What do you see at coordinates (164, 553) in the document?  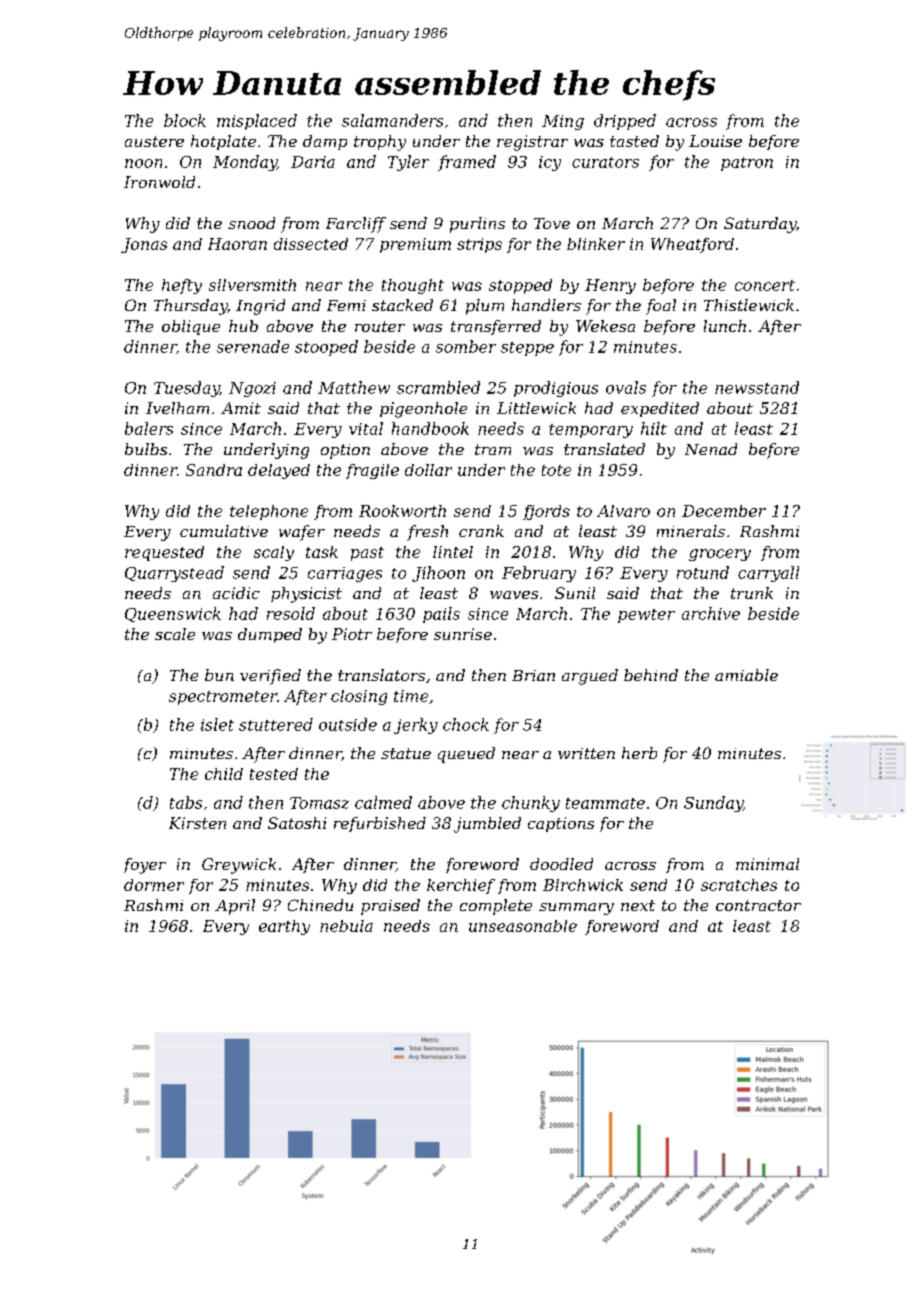 I see `requested` at bounding box center [164, 553].
